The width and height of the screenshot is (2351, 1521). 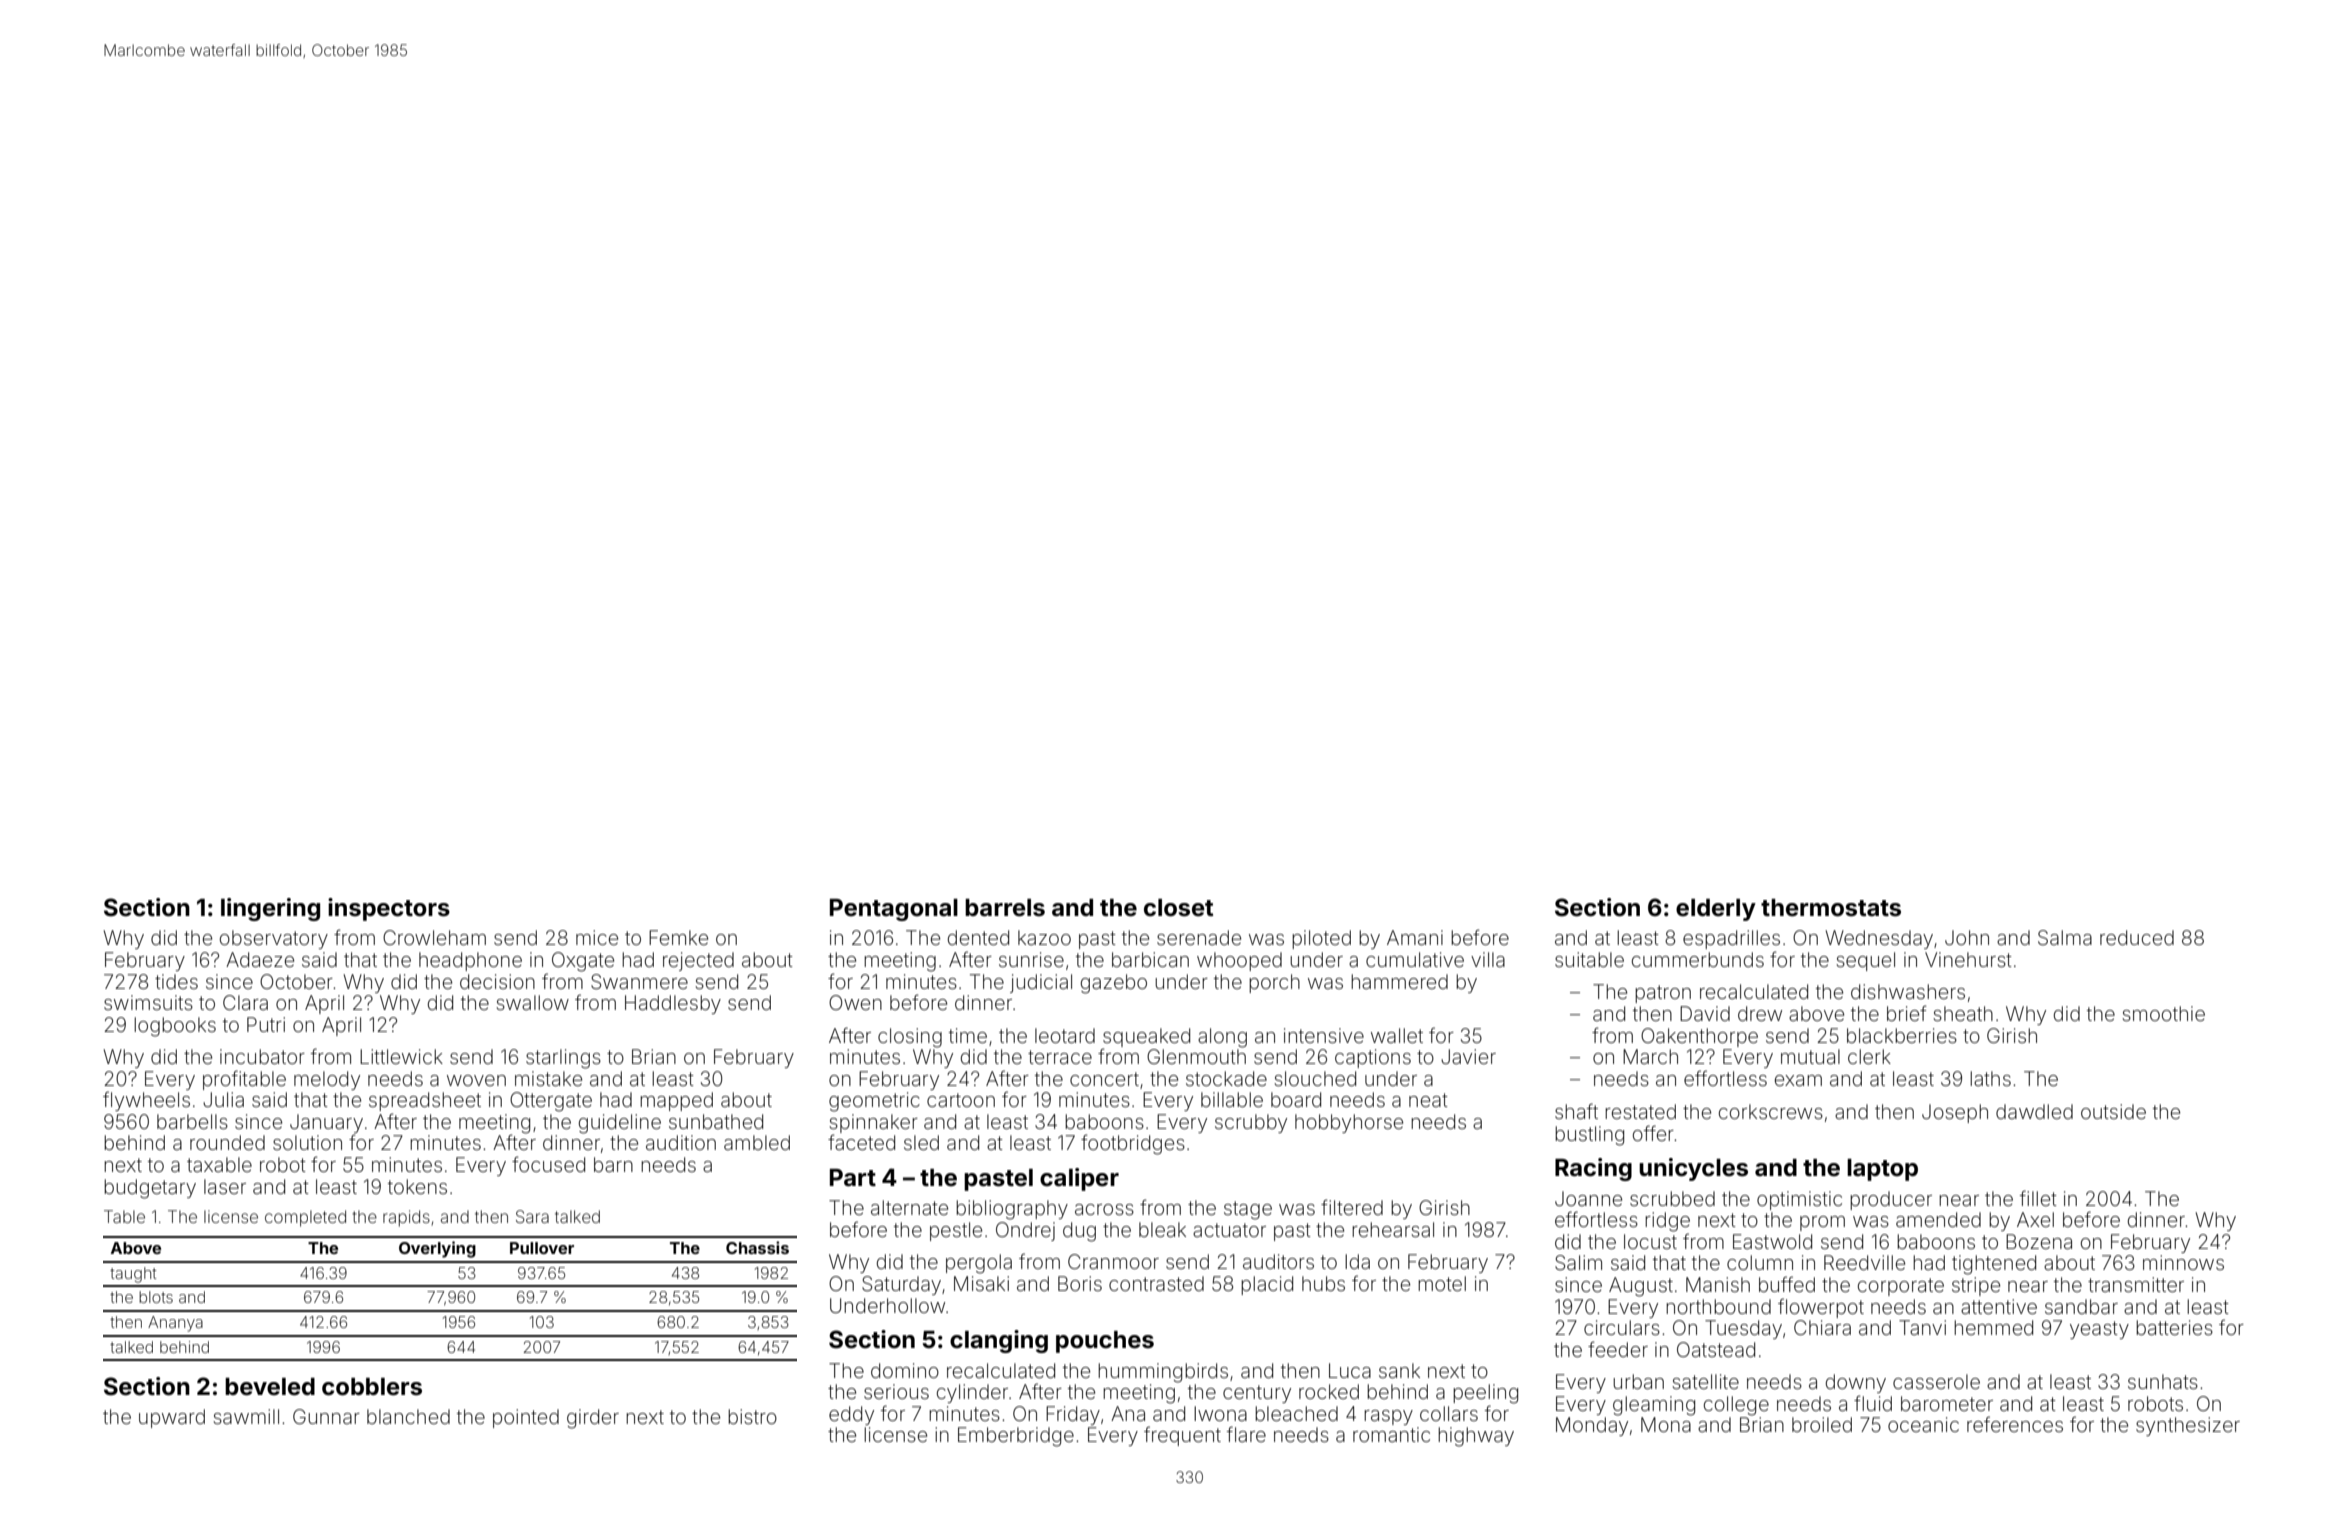 I want to click on clanging, so click(x=999, y=1341).
